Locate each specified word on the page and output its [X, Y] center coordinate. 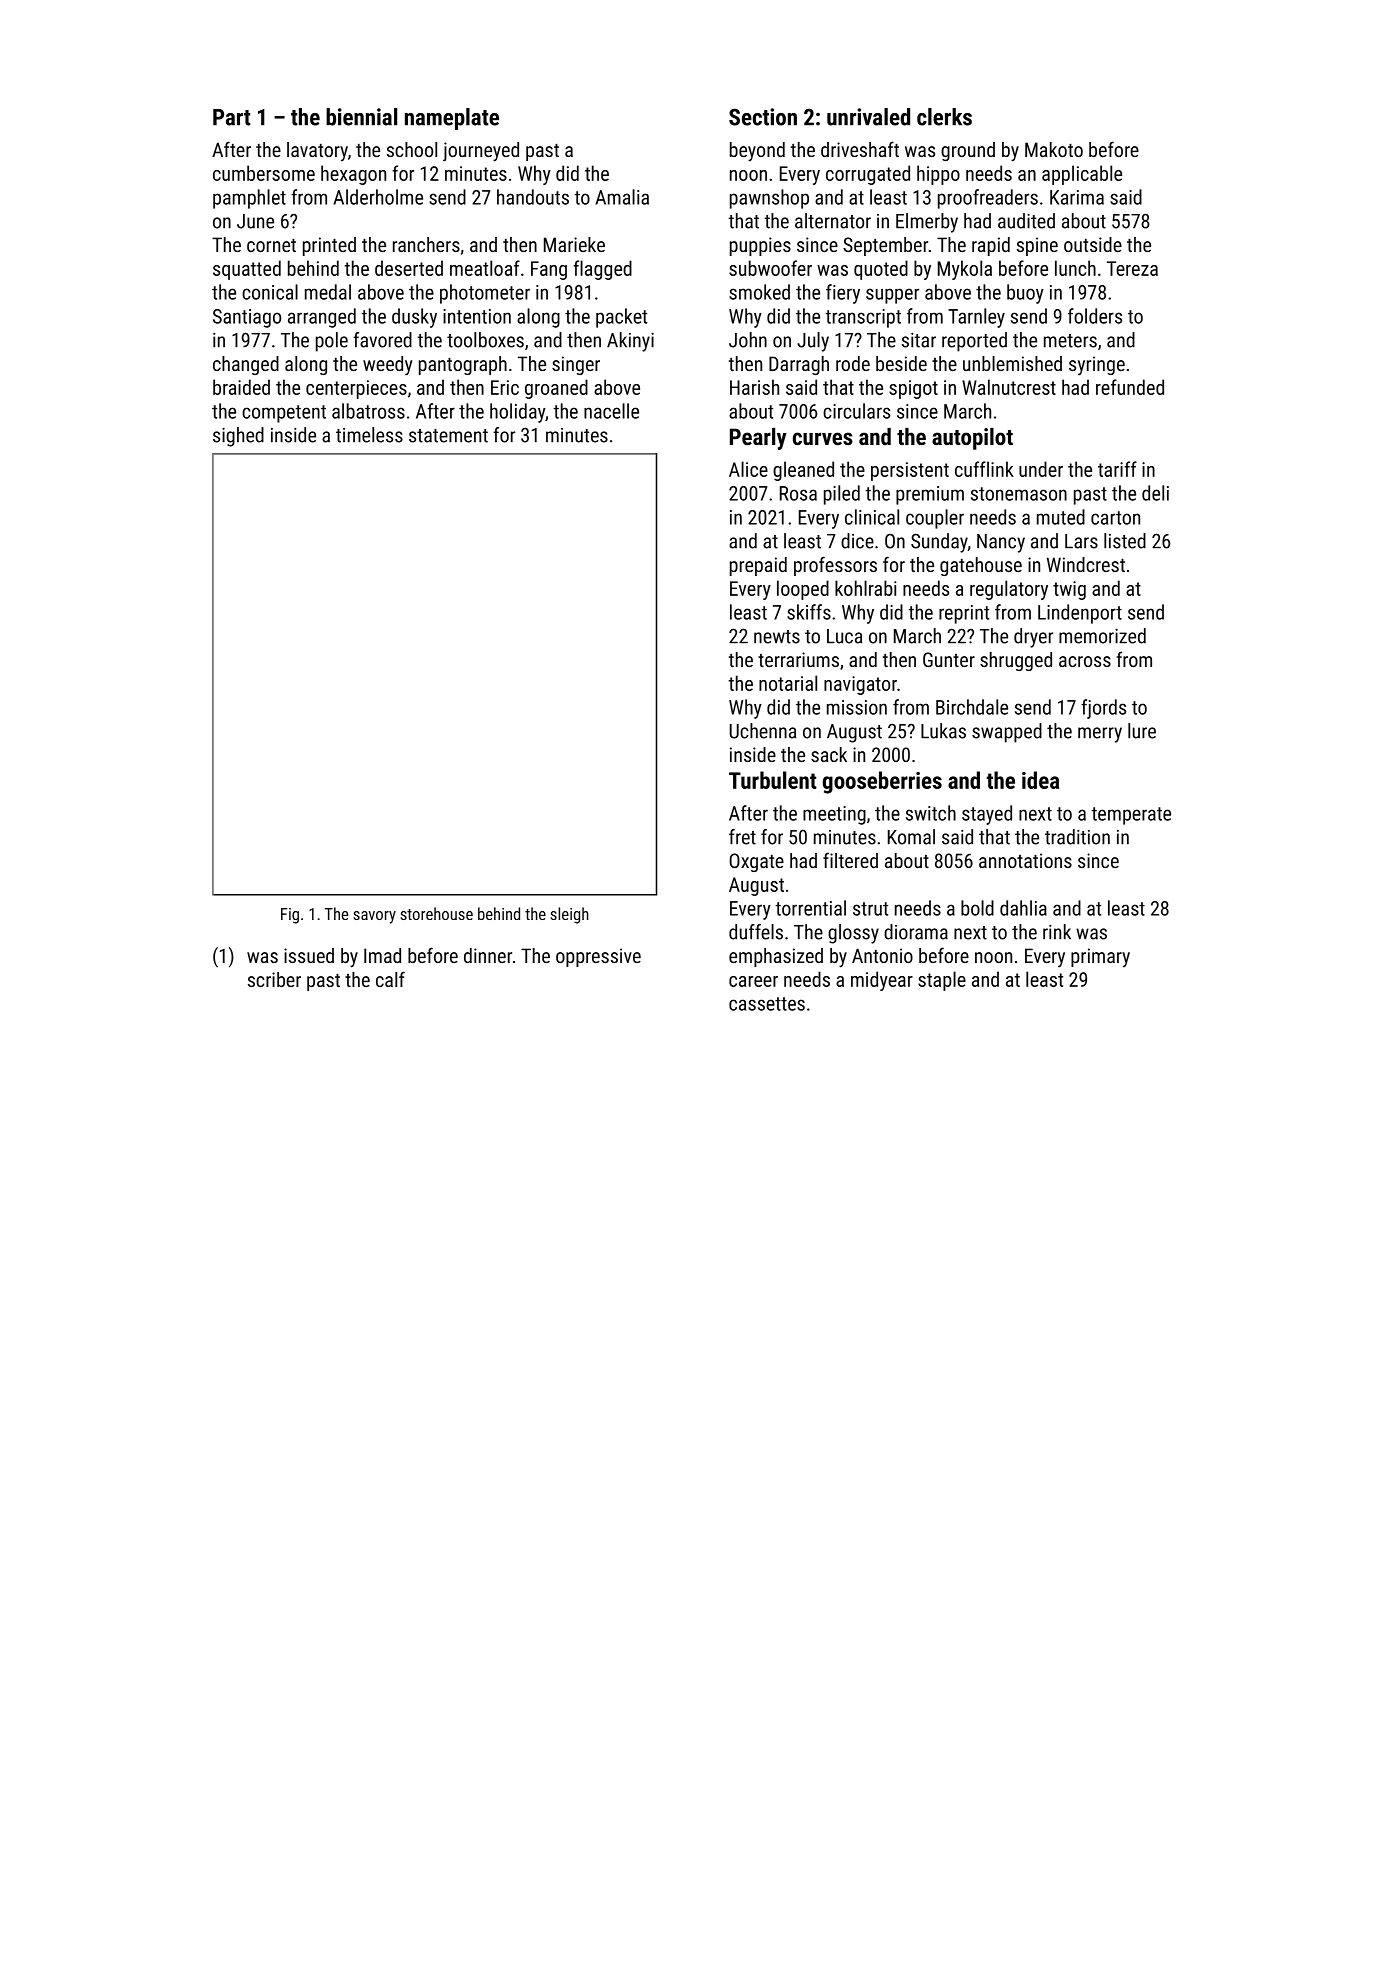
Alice [748, 469]
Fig [290, 916]
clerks [944, 117]
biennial [361, 117]
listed [1125, 541]
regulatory [1009, 590]
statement [448, 436]
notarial [788, 683]
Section [763, 117]
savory [374, 917]
